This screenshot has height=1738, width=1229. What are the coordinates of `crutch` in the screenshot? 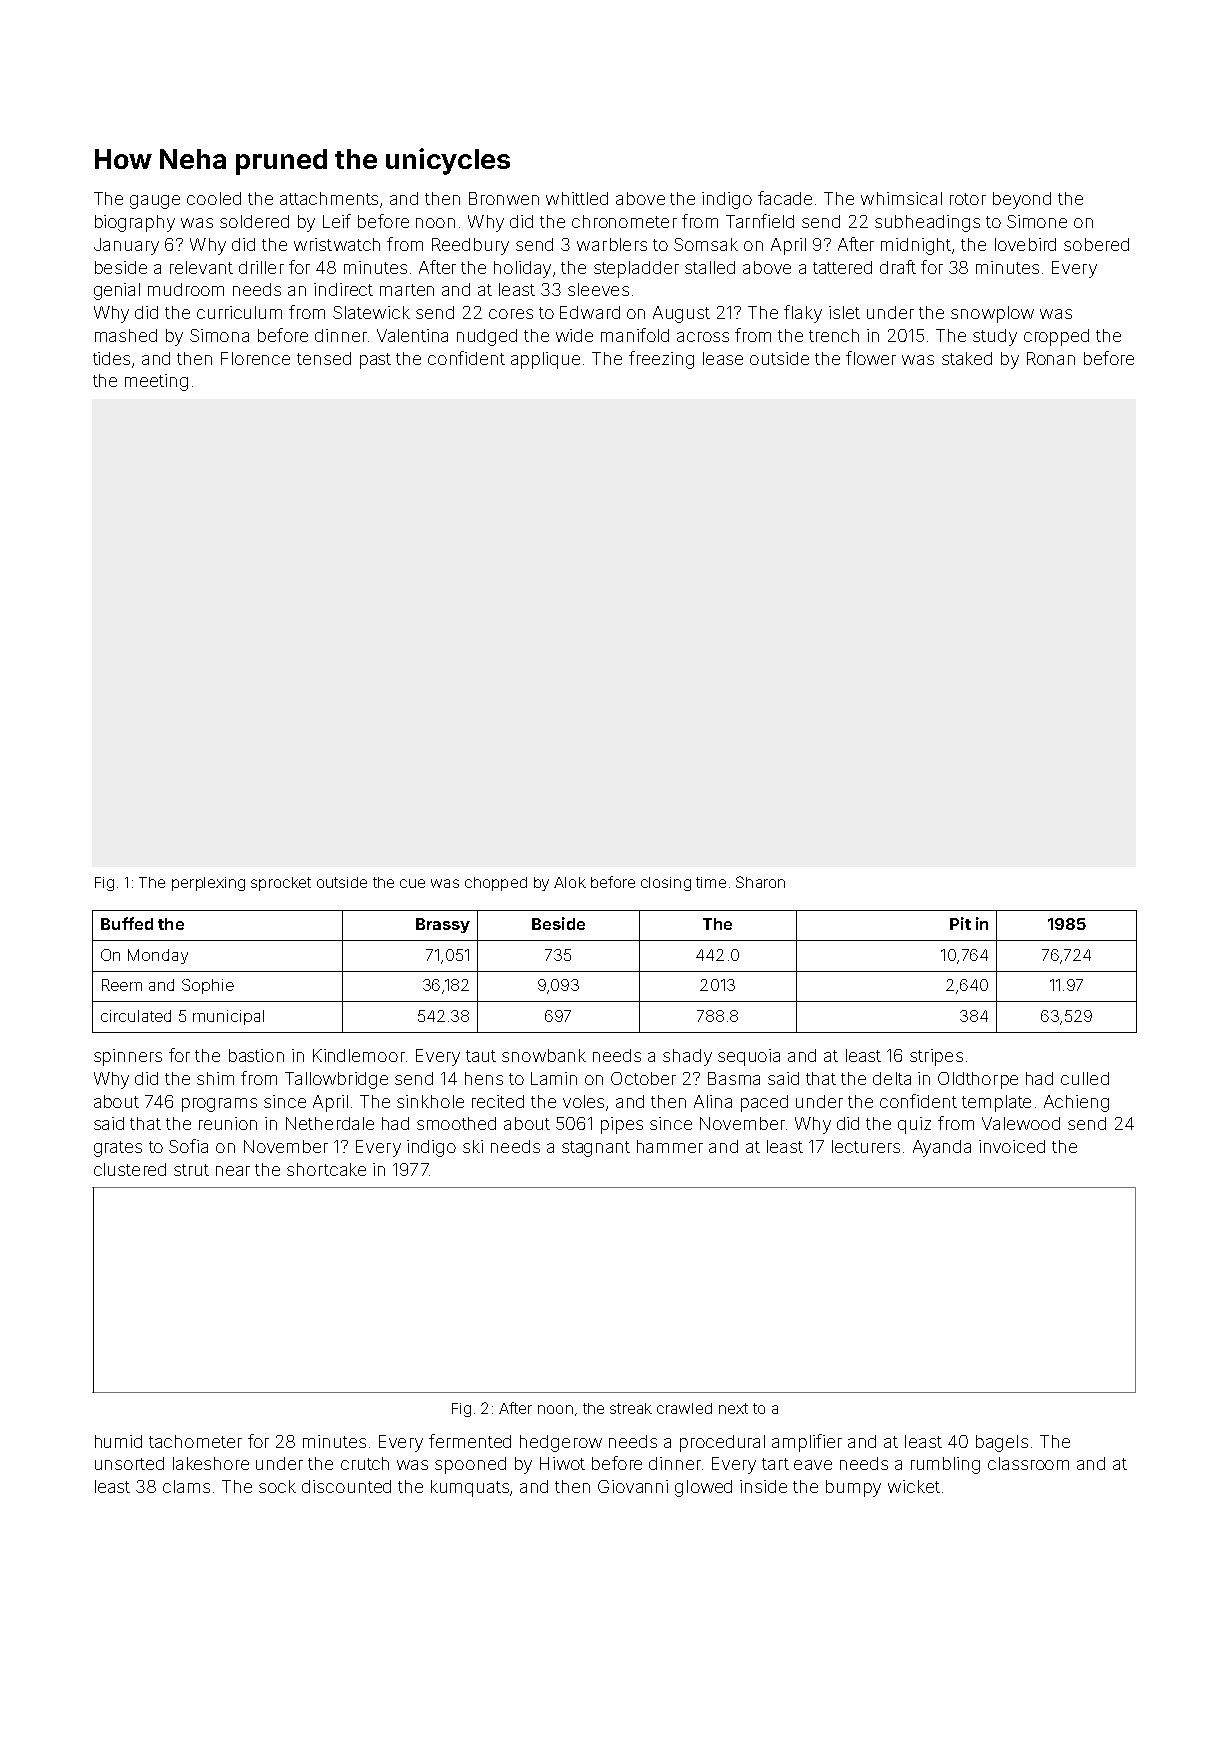 It's located at (365, 1463).
